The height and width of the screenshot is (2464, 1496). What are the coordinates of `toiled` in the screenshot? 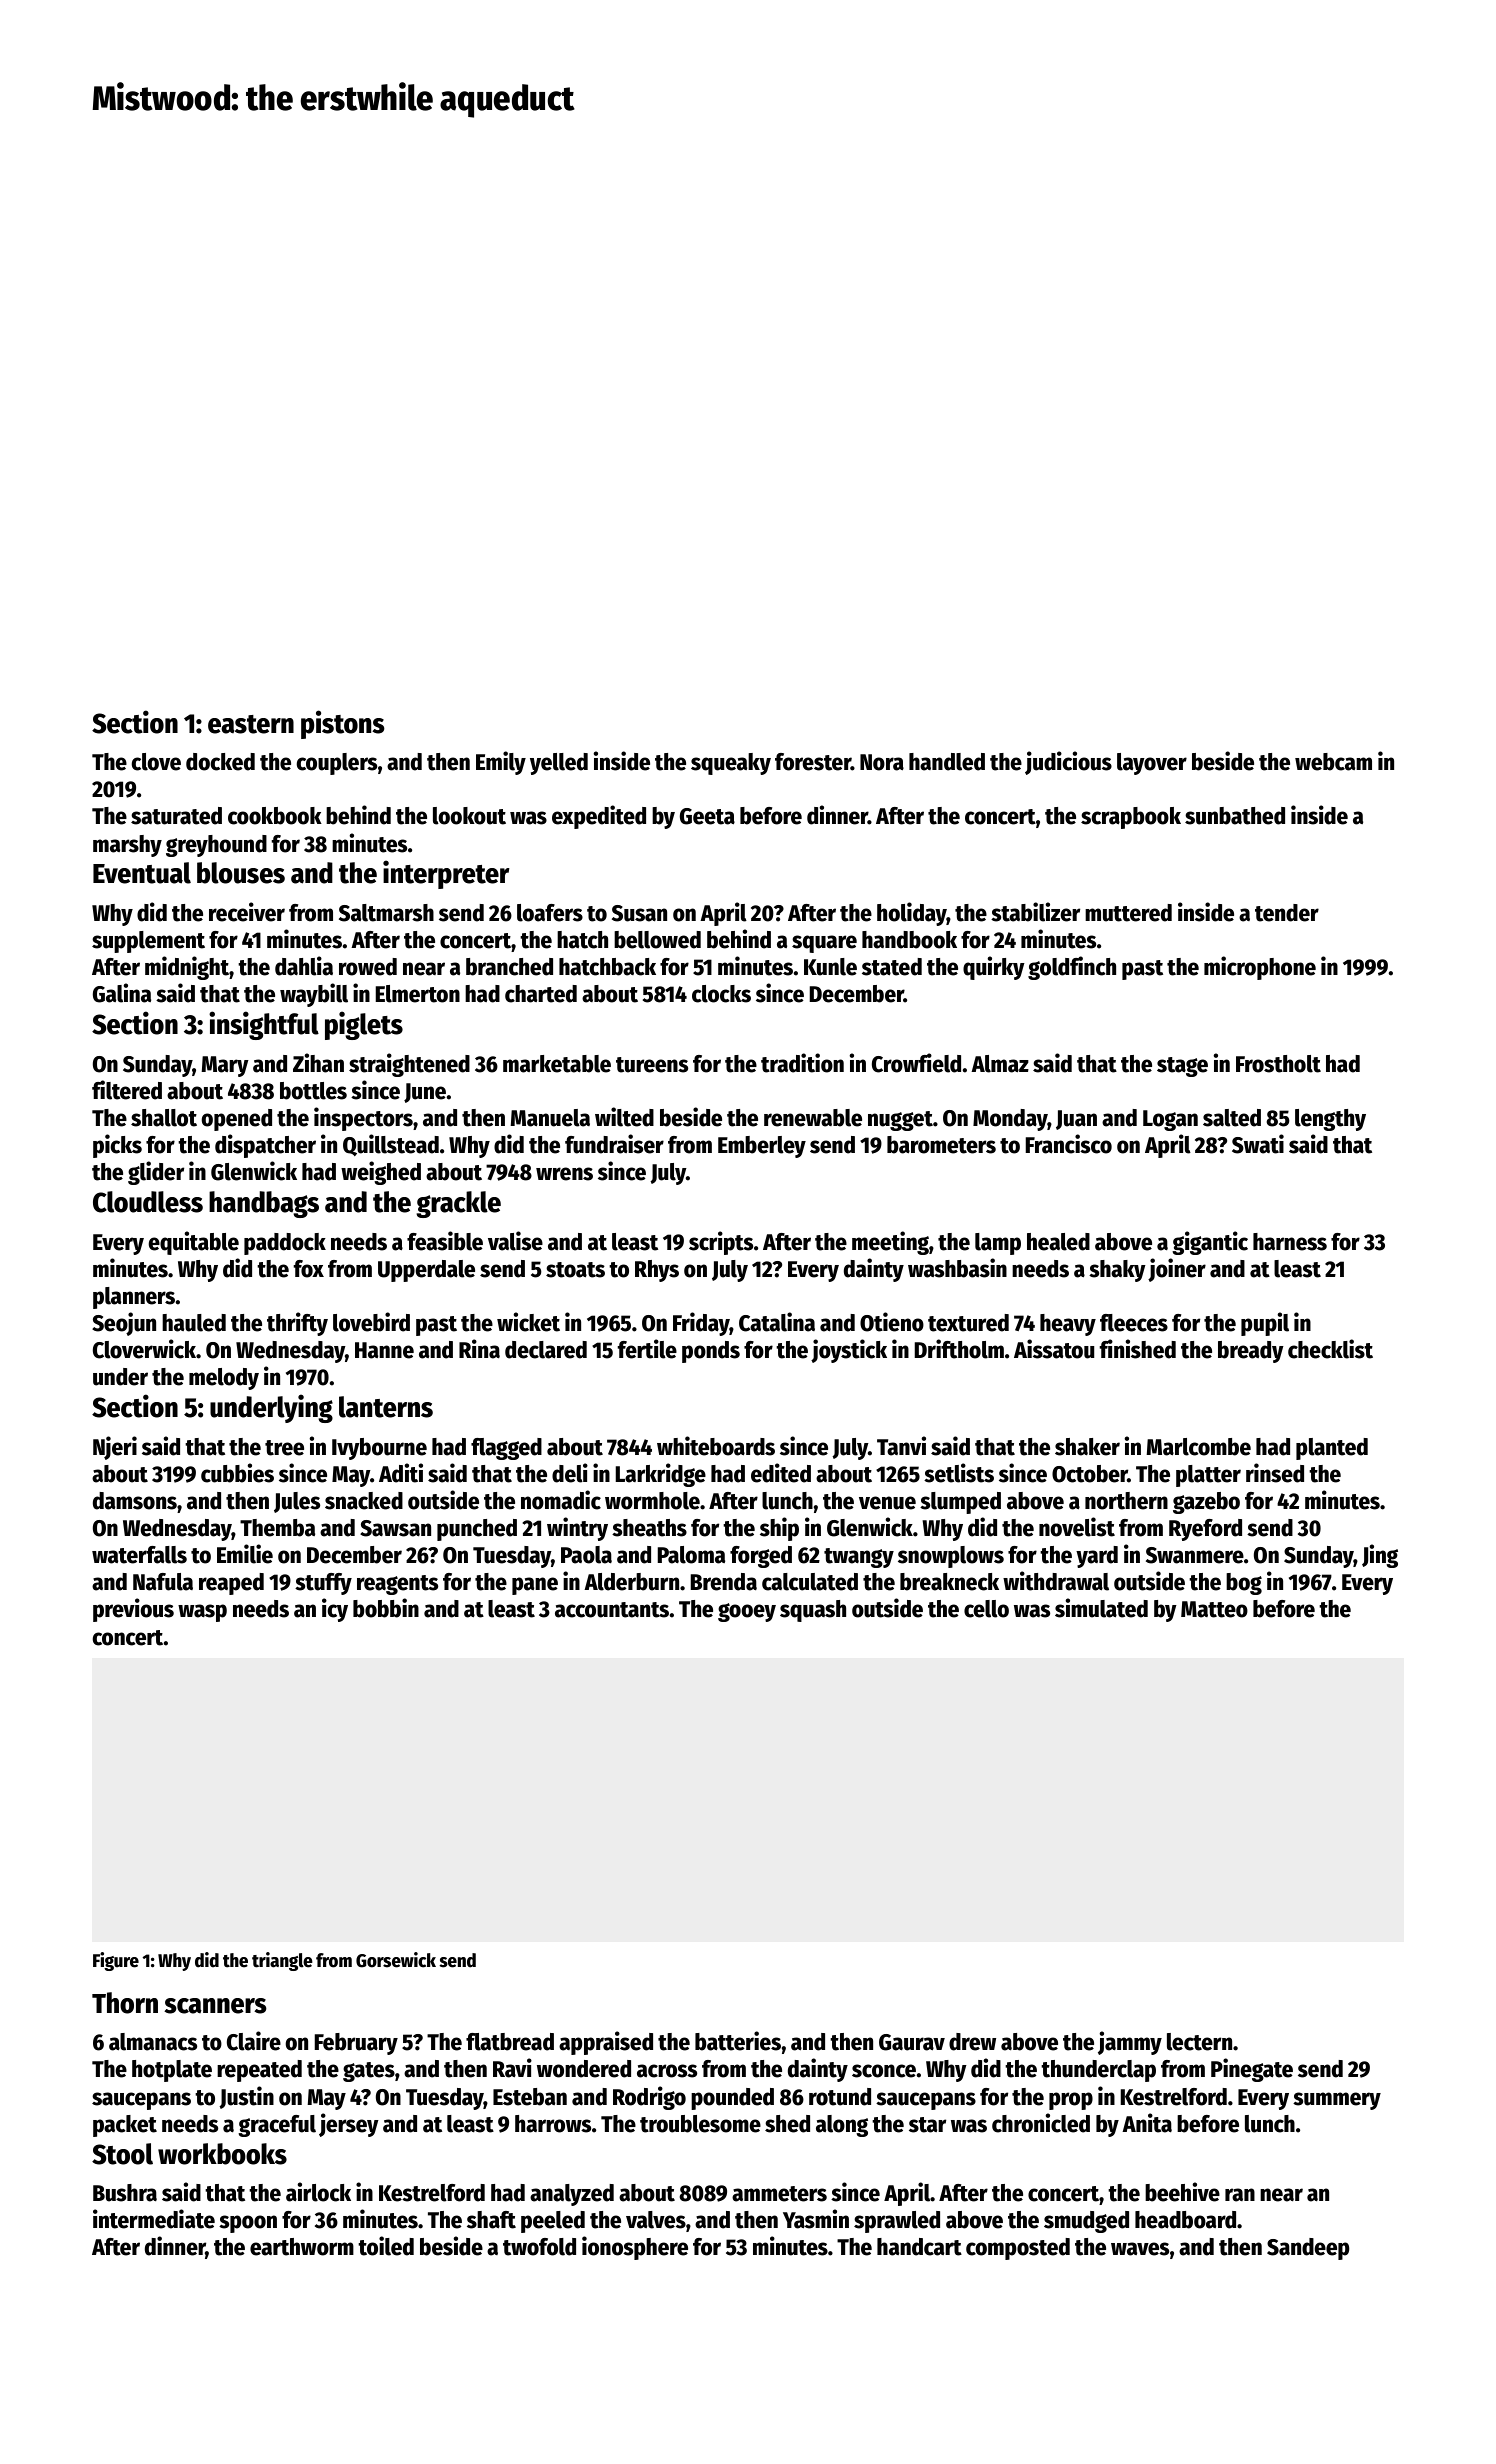 It's located at (386, 2246).
